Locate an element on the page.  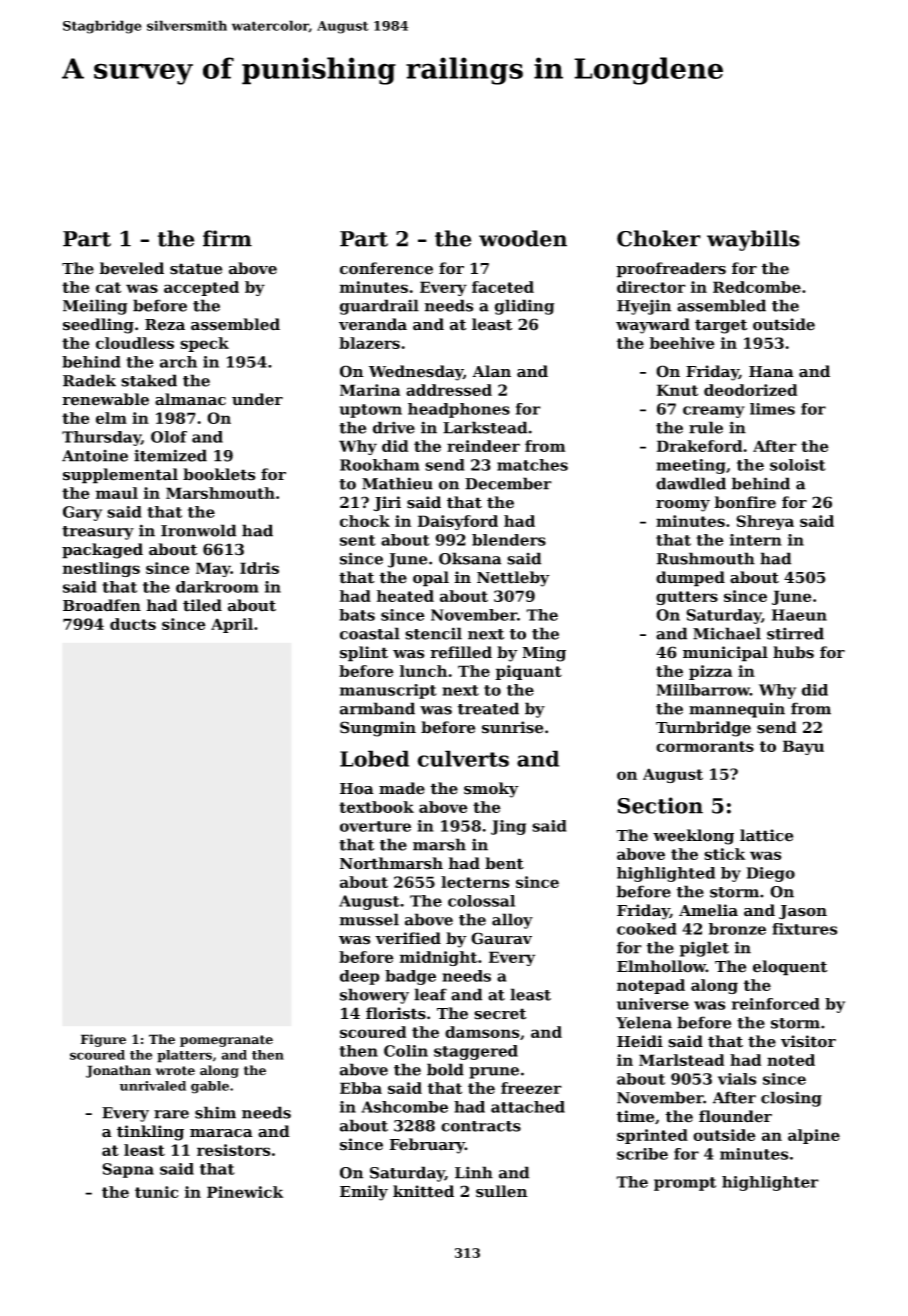
mussel is located at coordinates (369, 919).
